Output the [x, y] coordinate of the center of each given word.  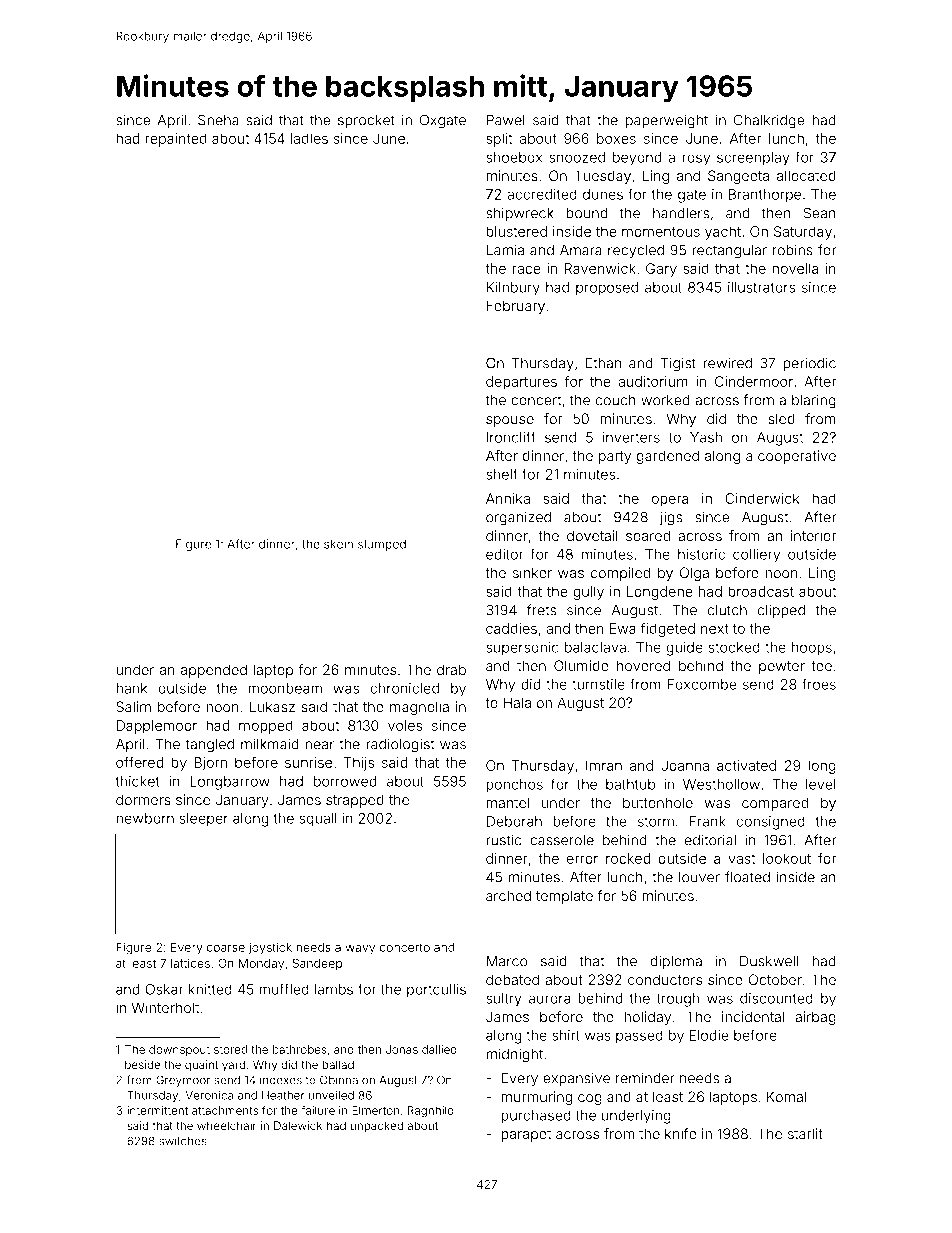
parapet [526, 1135]
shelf [502, 474]
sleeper [204, 819]
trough [678, 1000]
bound [586, 213]
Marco [507, 961]
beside [142, 1064]
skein [338, 544]
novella [795, 268]
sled [781, 418]
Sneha [218, 120]
